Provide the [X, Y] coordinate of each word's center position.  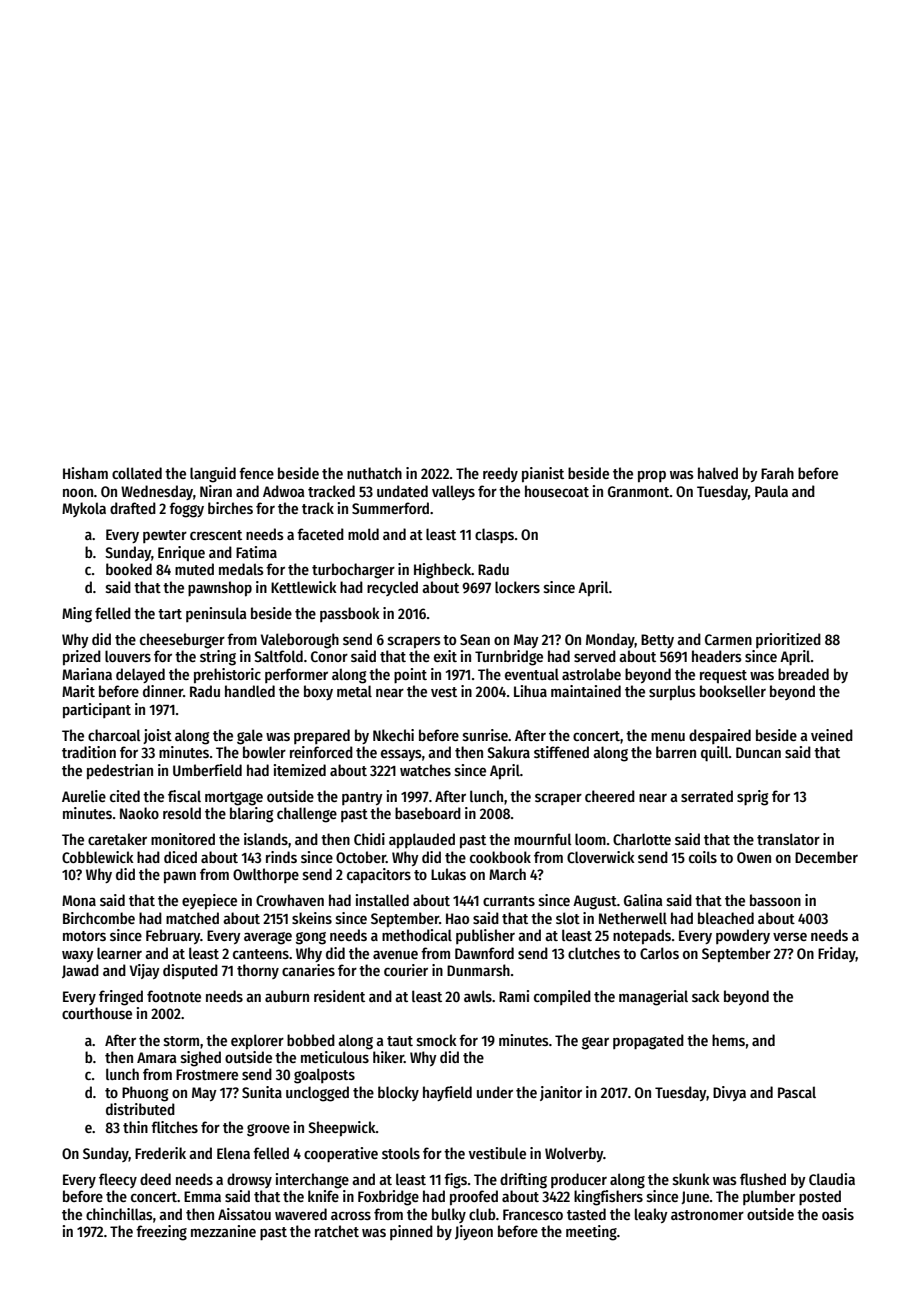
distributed [140, 1109]
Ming [77, 615]
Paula [771, 491]
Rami [514, 996]
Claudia [832, 1179]
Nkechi [393, 735]
